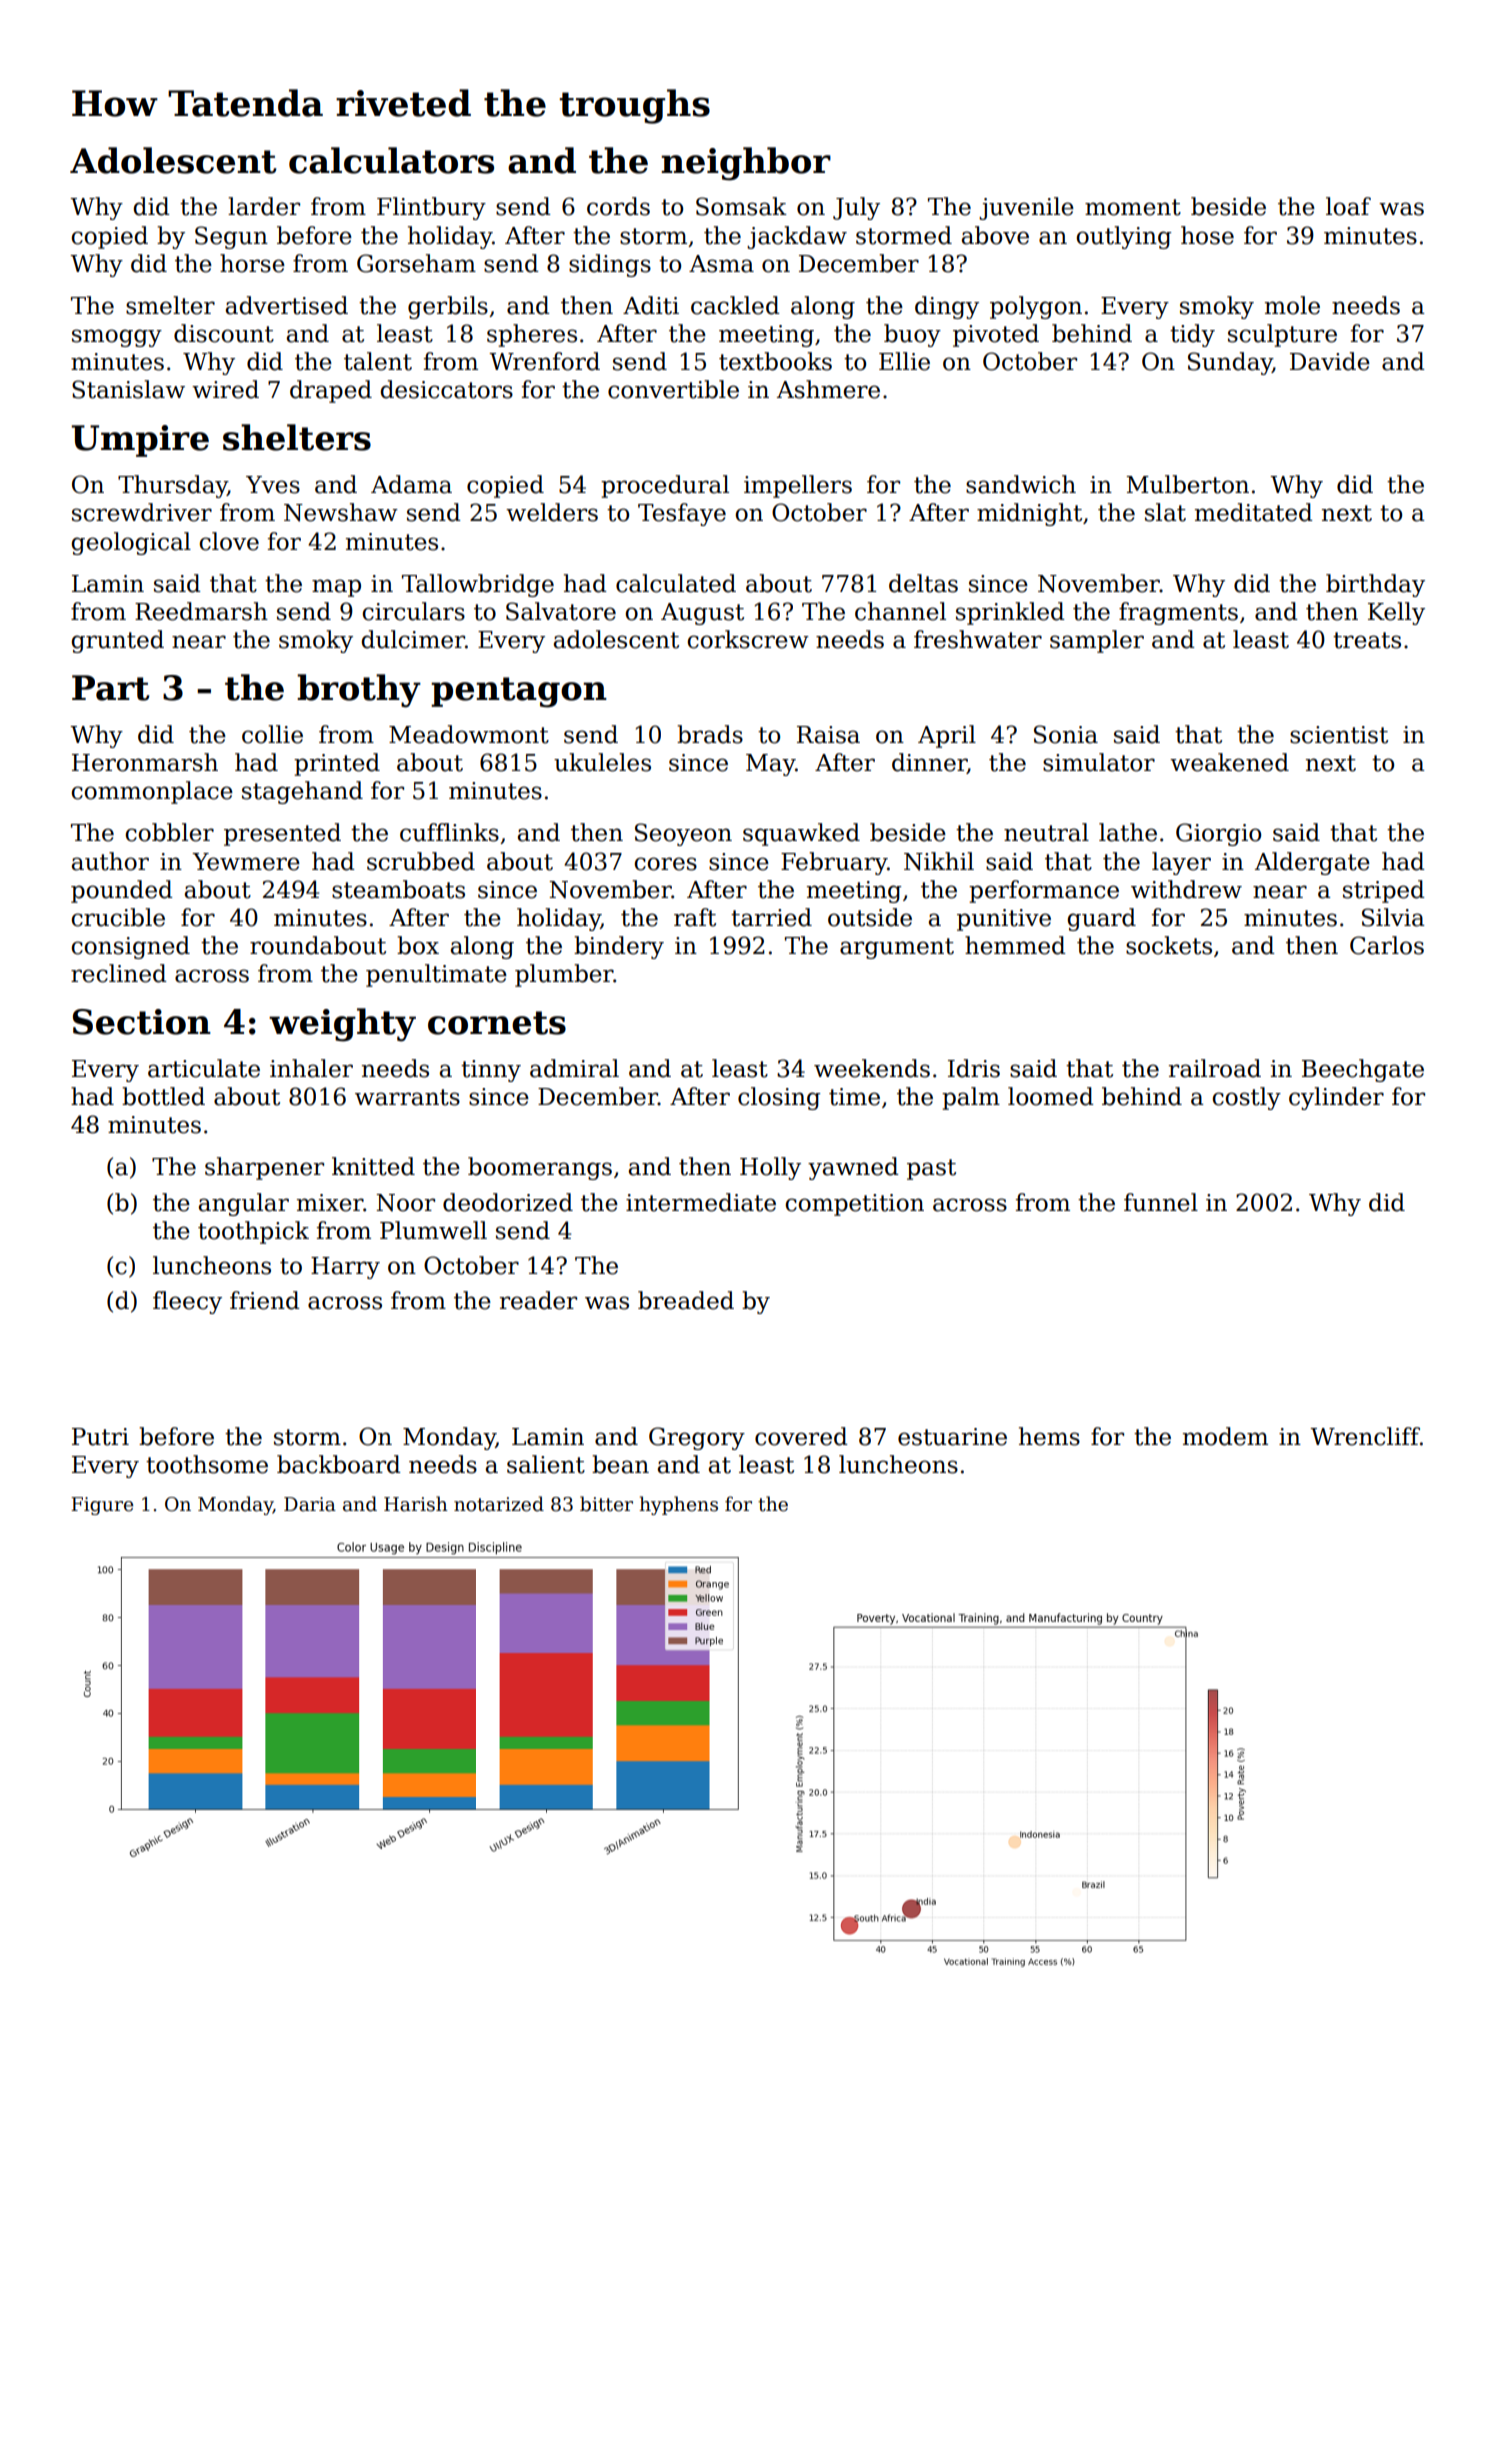 The width and height of the document is (1496, 2464). Describe the element at coordinates (1207, 235) in the document. I see `hose` at that location.
